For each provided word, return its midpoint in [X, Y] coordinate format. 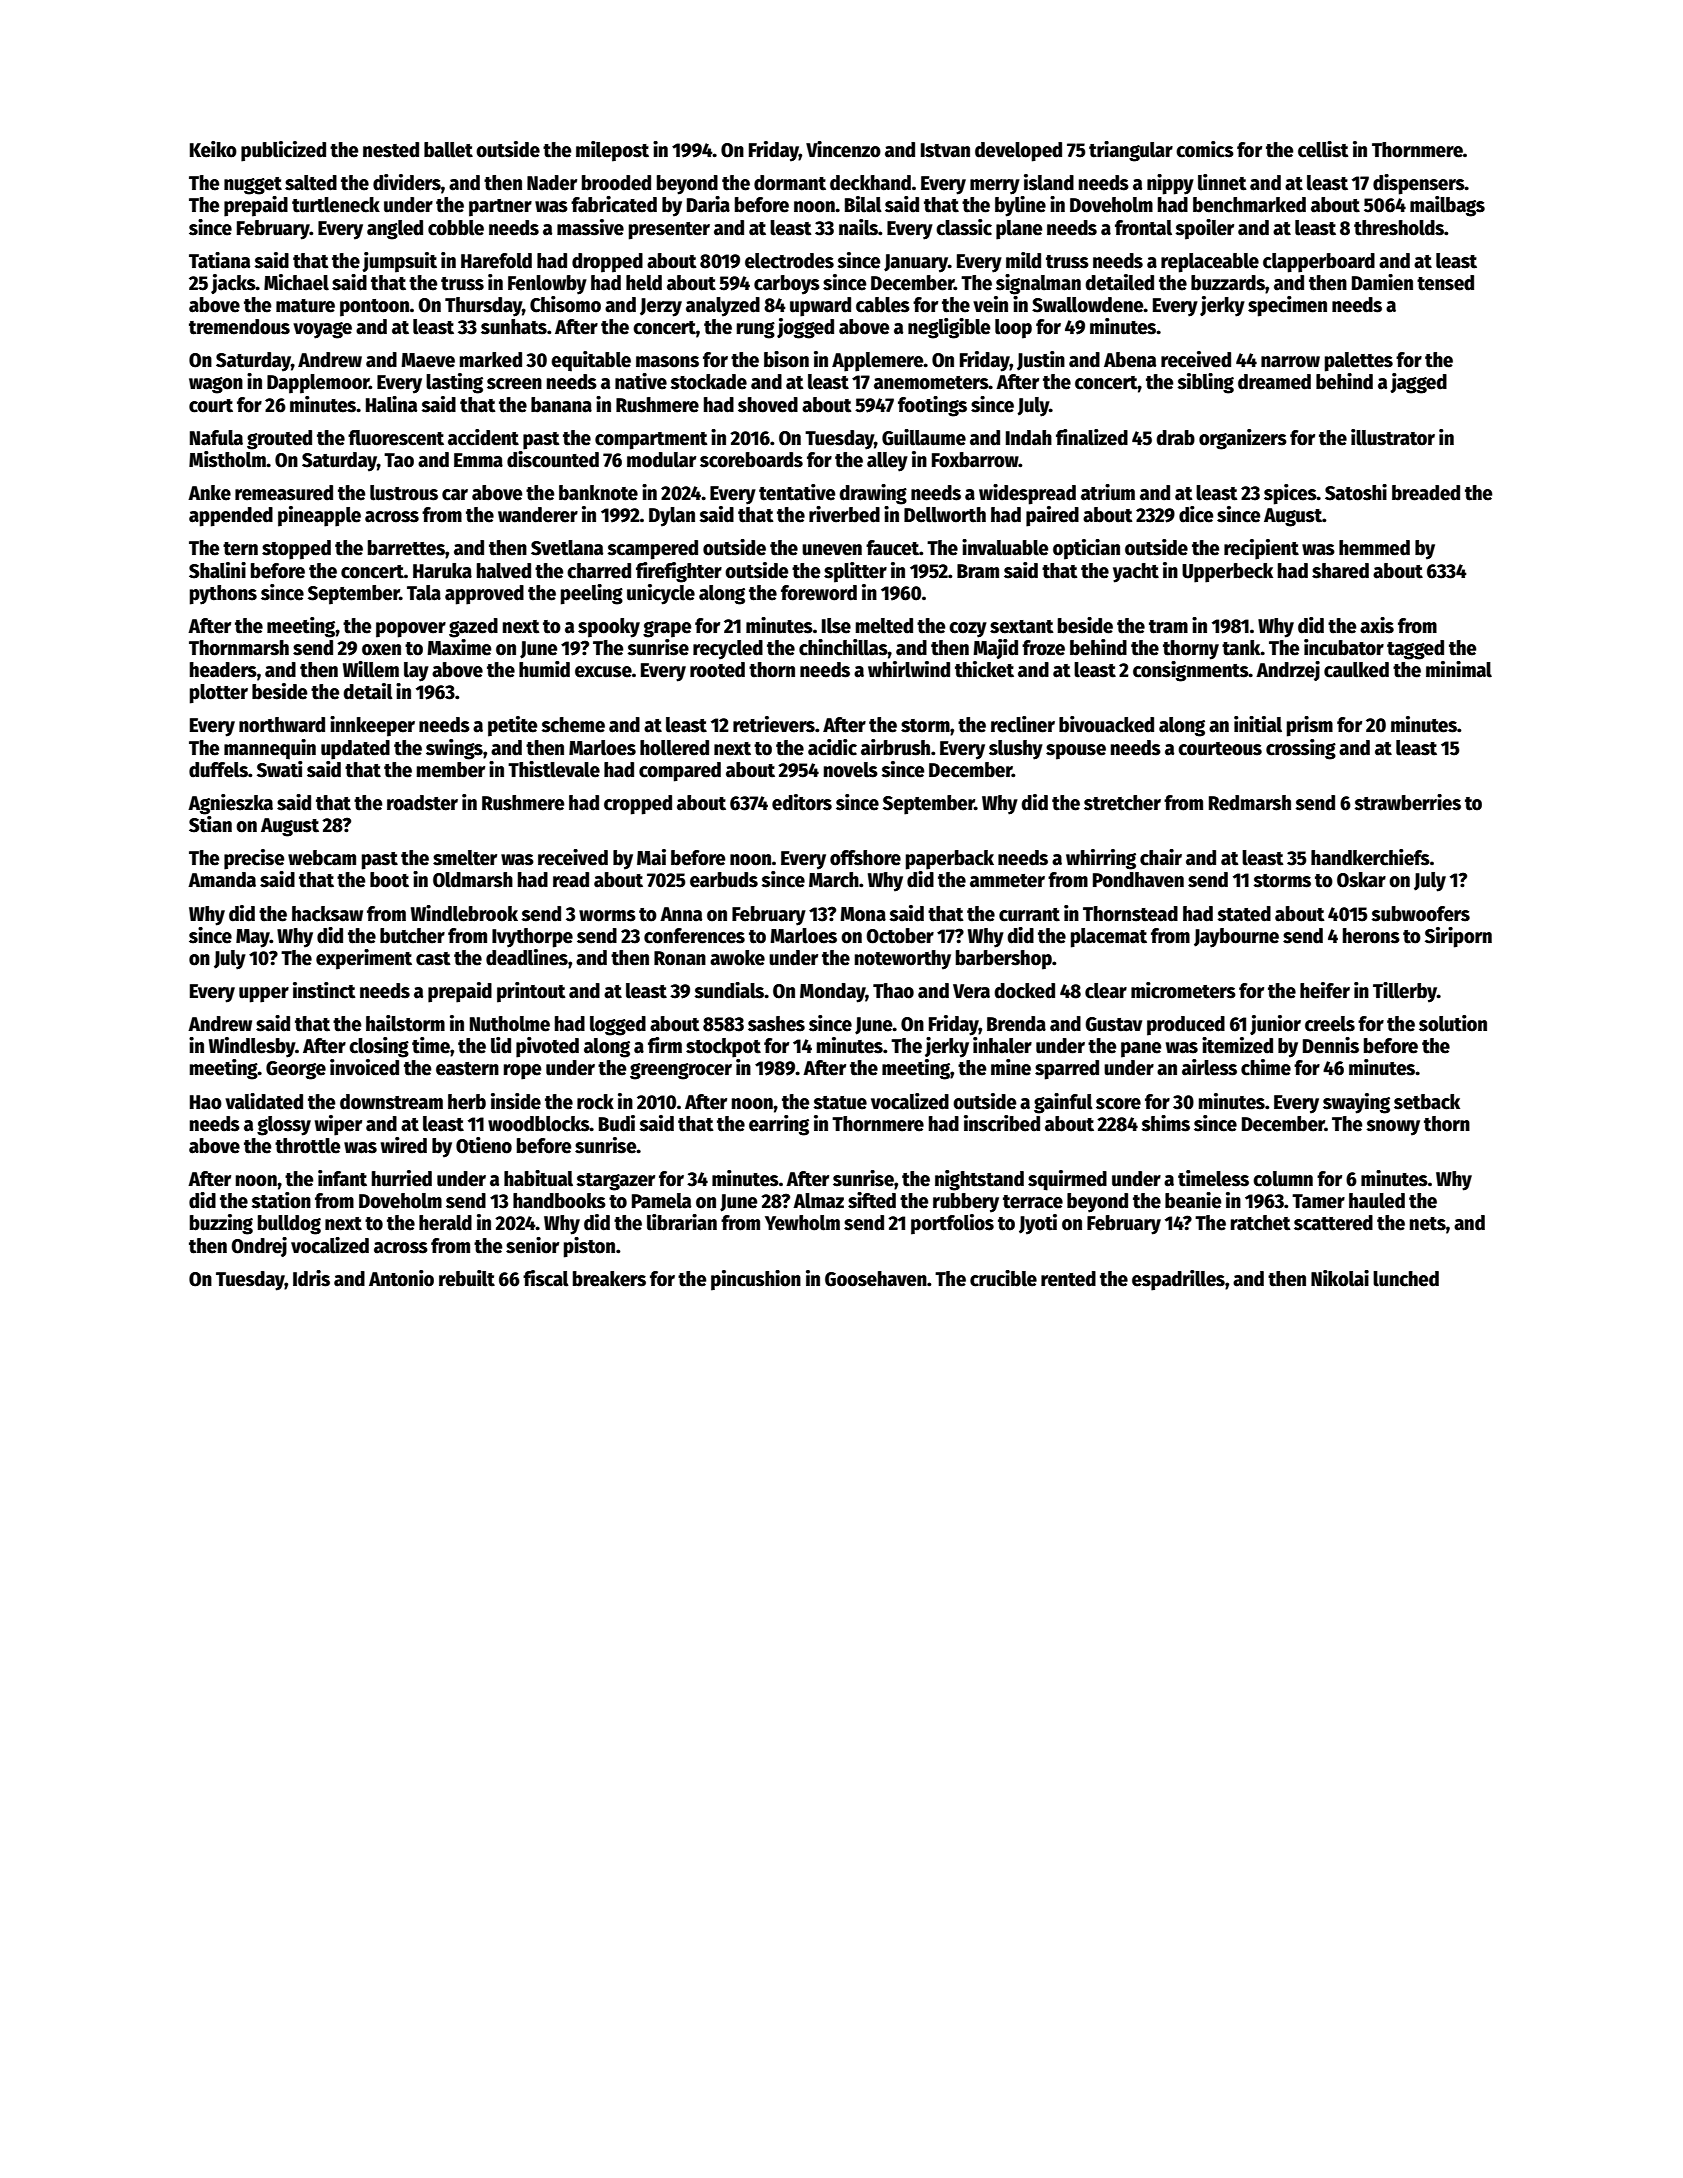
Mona [863, 914]
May [253, 938]
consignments [1191, 671]
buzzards [1228, 283]
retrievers [774, 724]
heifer [1325, 990]
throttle [307, 1146]
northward [282, 725]
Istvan [945, 150]
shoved [768, 405]
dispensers [1419, 184]
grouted [279, 440]
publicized [283, 151]
